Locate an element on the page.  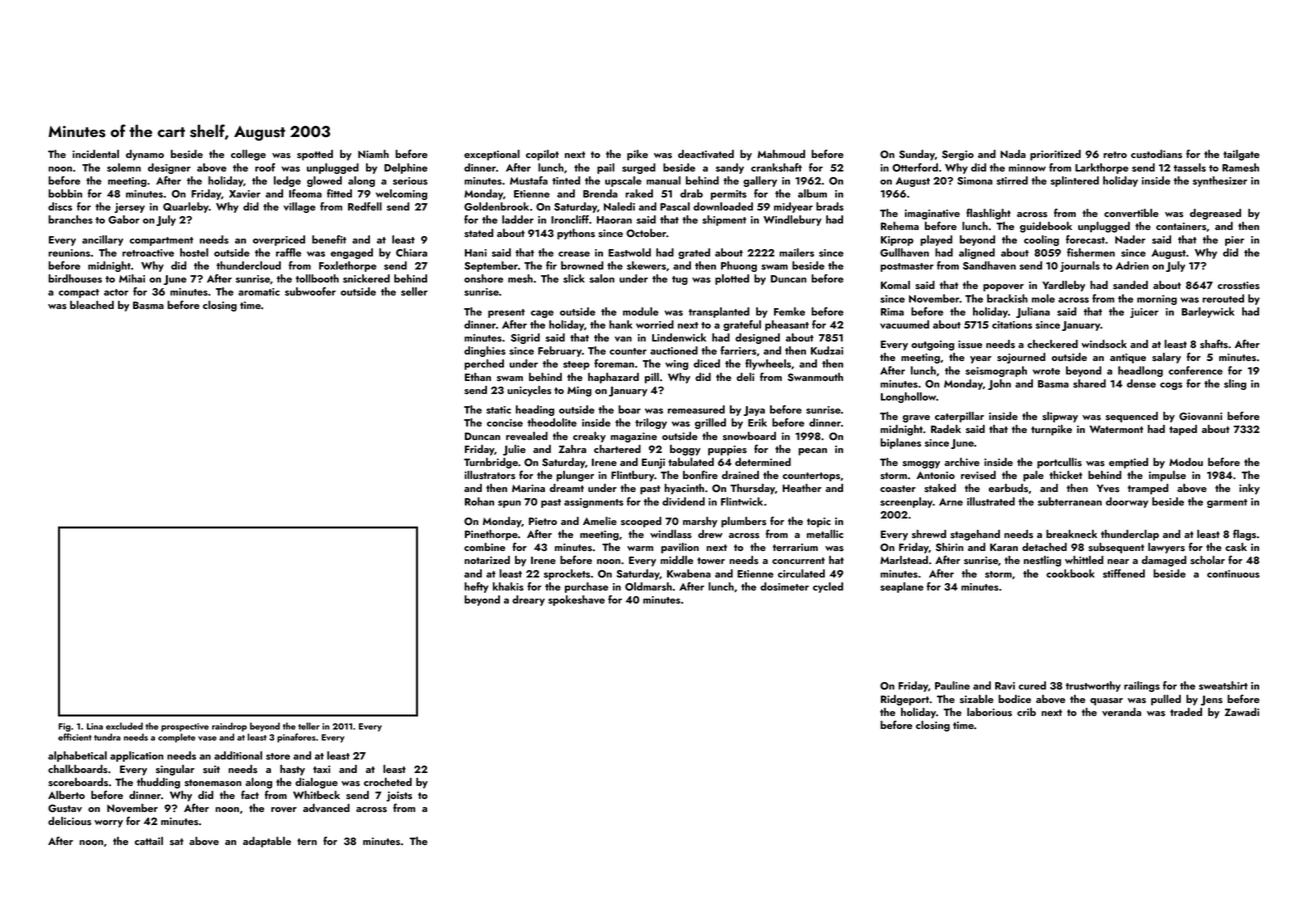
crib is located at coordinates (1026, 712).
